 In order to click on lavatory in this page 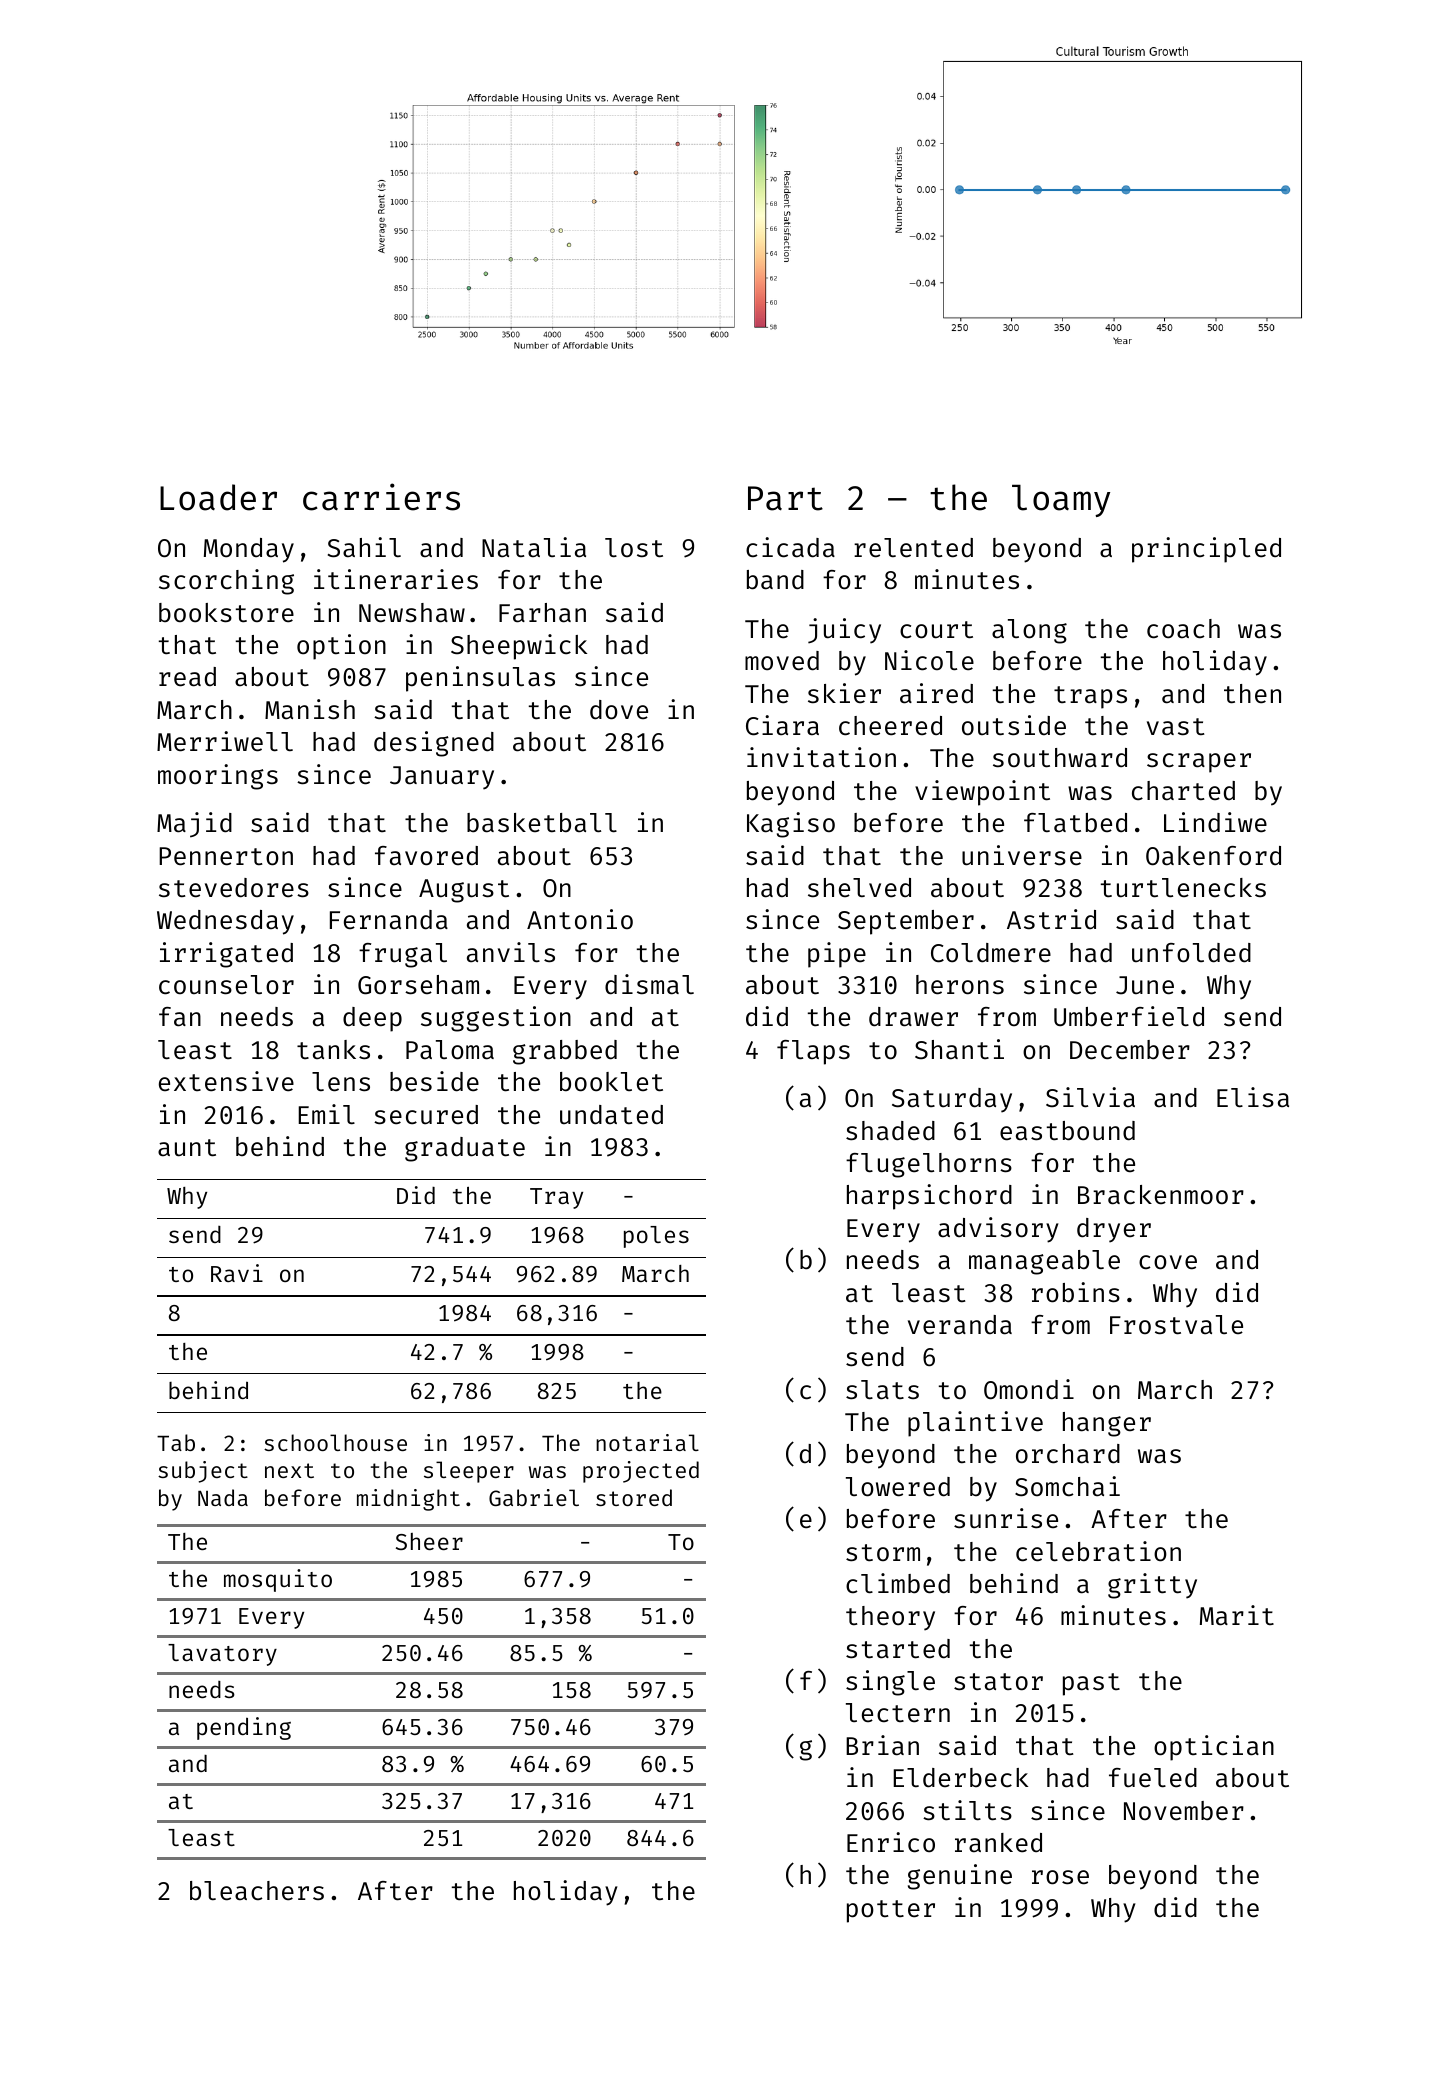, I will do `click(222, 1655)`.
